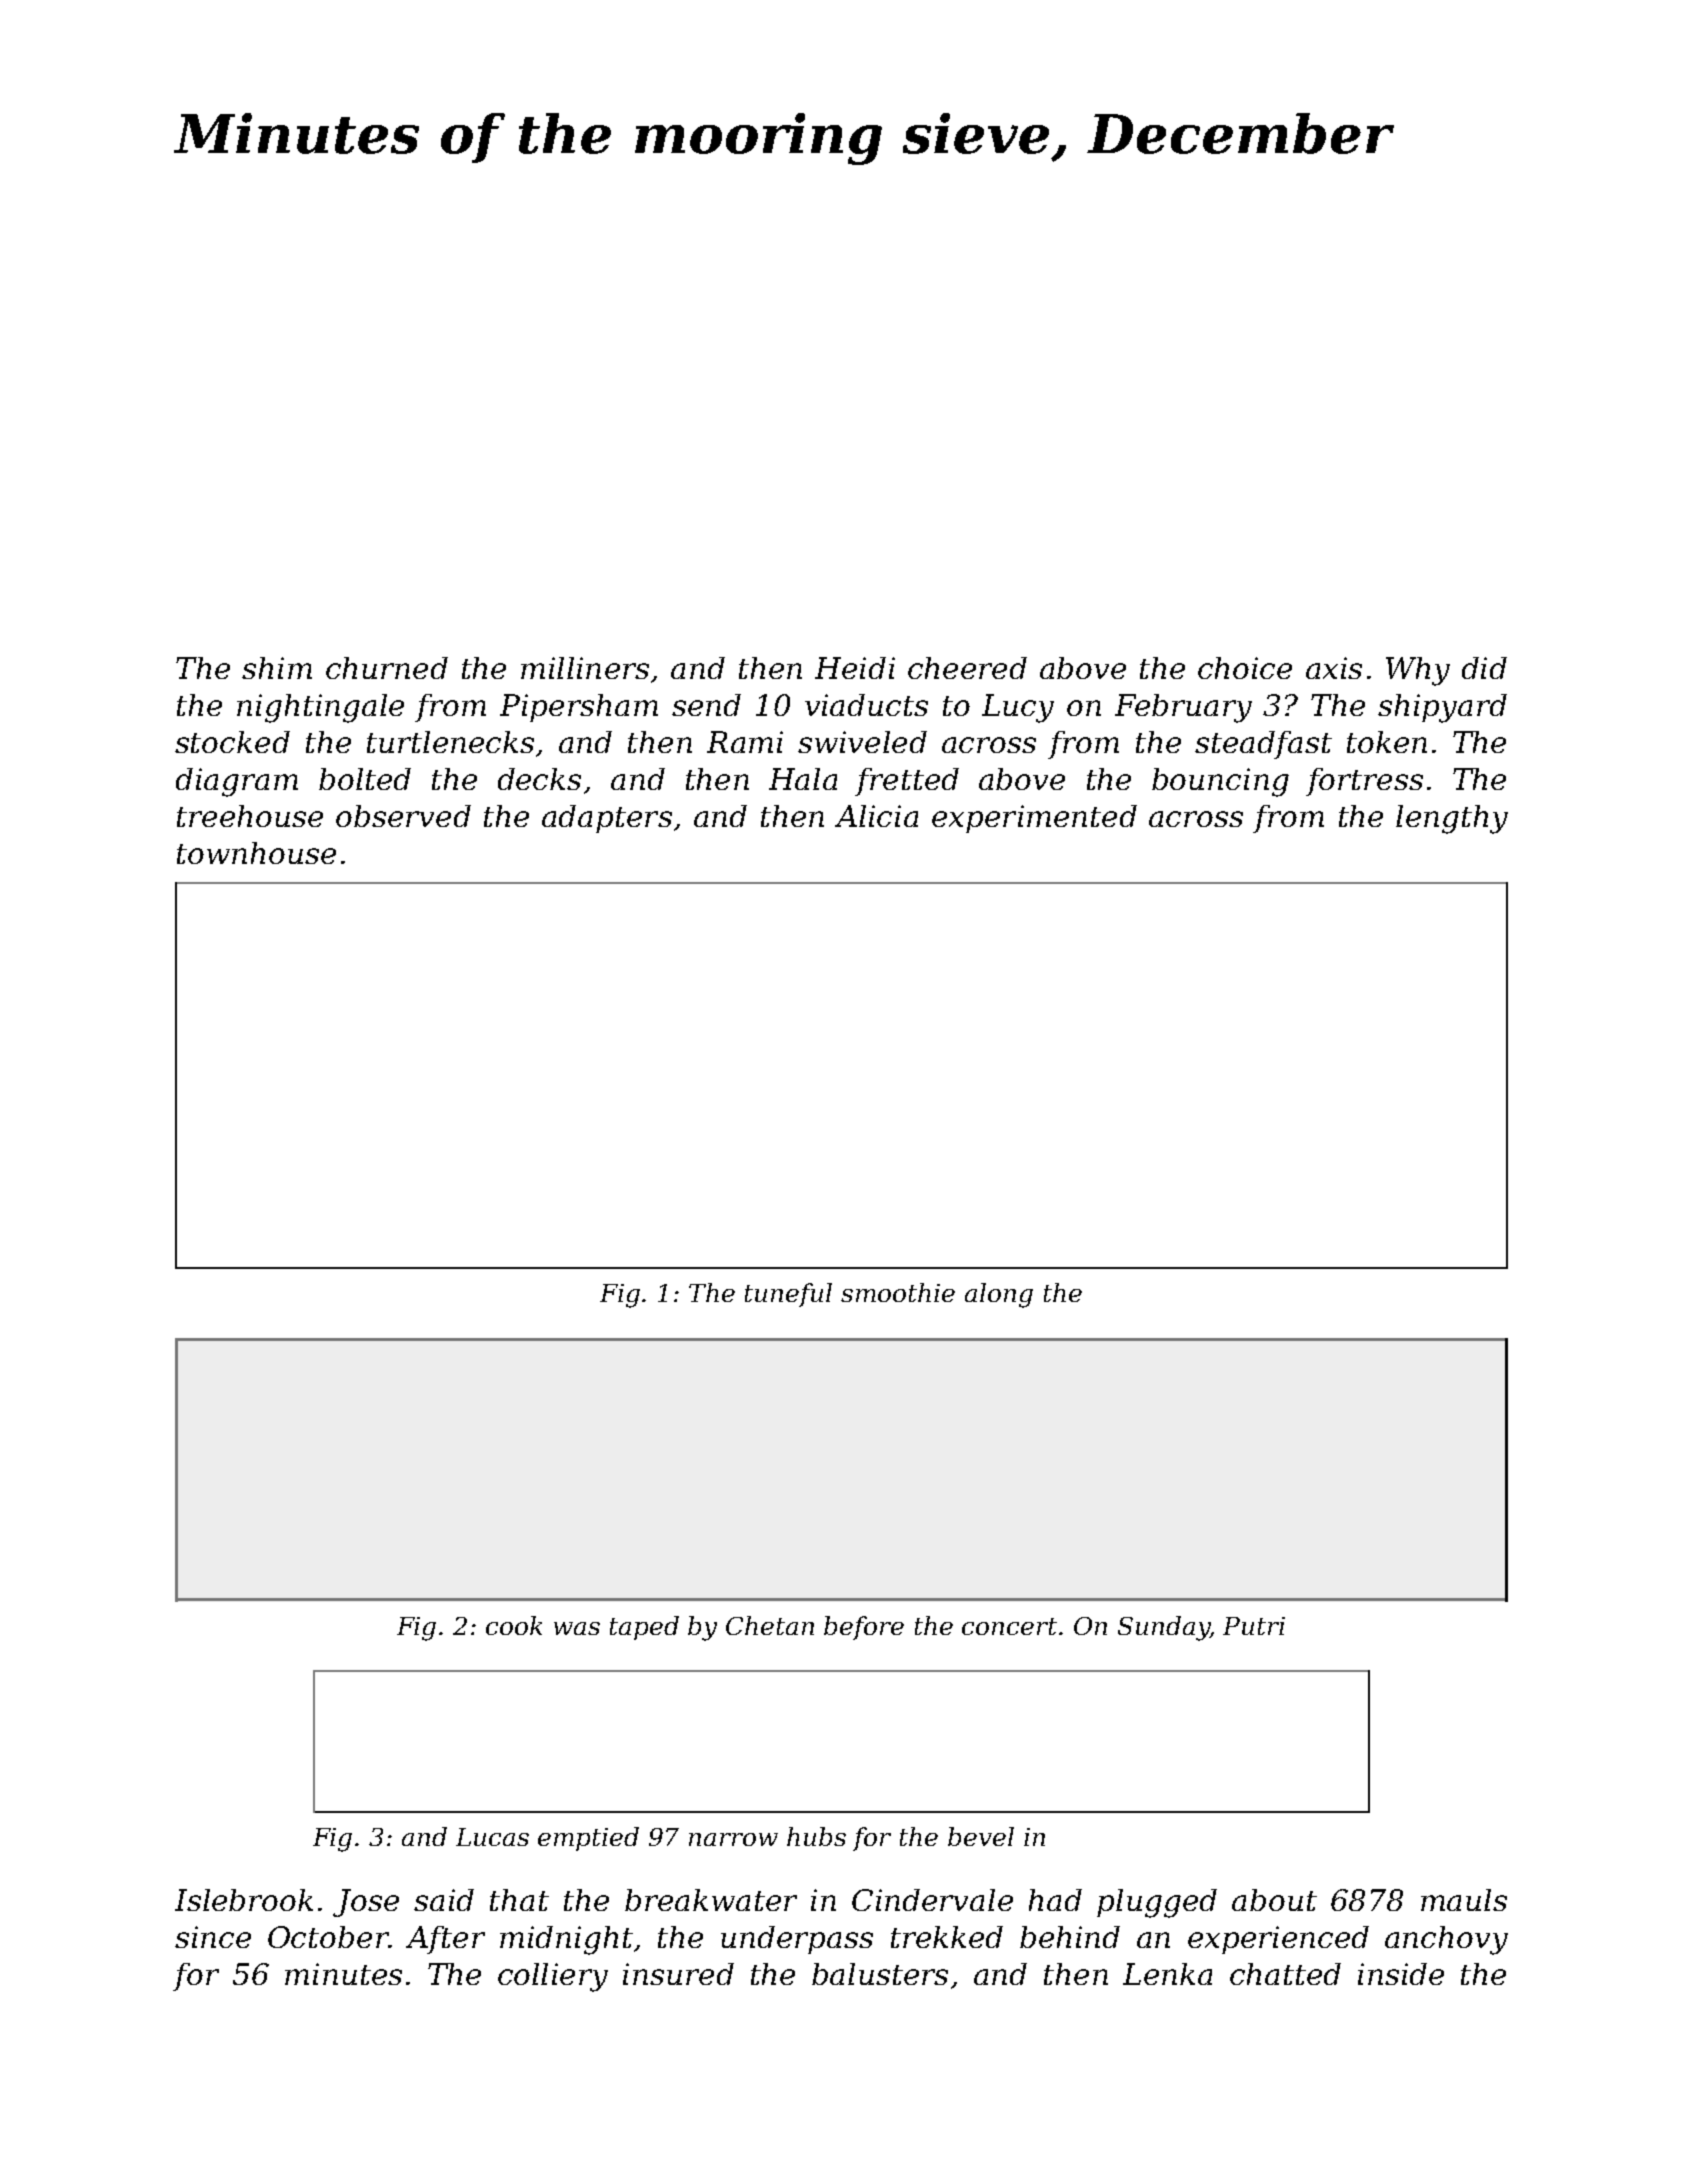 The height and width of the screenshot is (2178, 1683). I want to click on cheered, so click(967, 668).
